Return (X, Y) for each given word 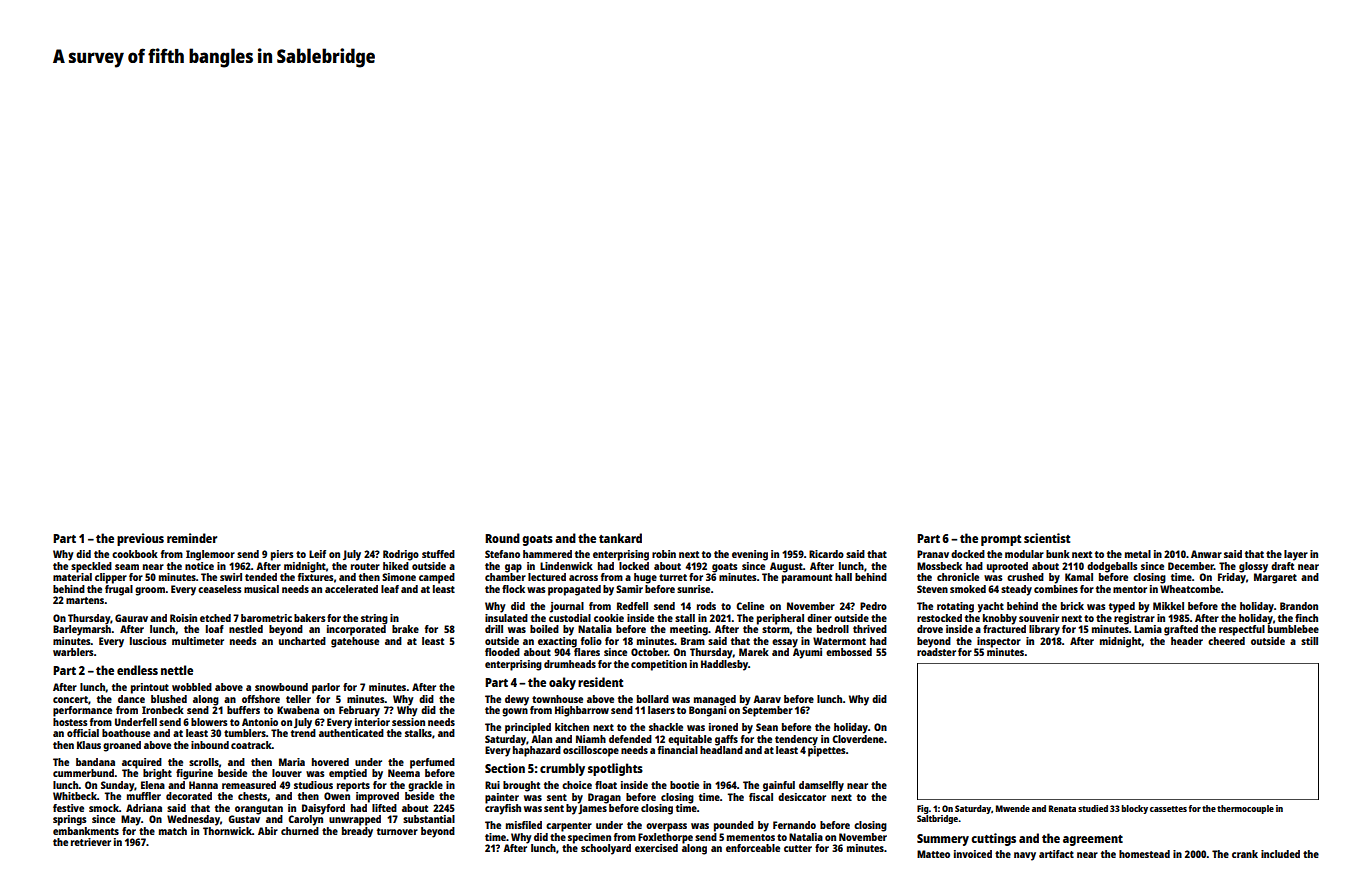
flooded (502, 652)
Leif (317, 554)
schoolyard (606, 849)
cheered (1226, 641)
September (767, 711)
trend (303, 733)
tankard (620, 538)
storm (776, 629)
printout (150, 688)
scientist (1047, 538)
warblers (73, 652)
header (1187, 641)
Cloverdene (858, 739)
